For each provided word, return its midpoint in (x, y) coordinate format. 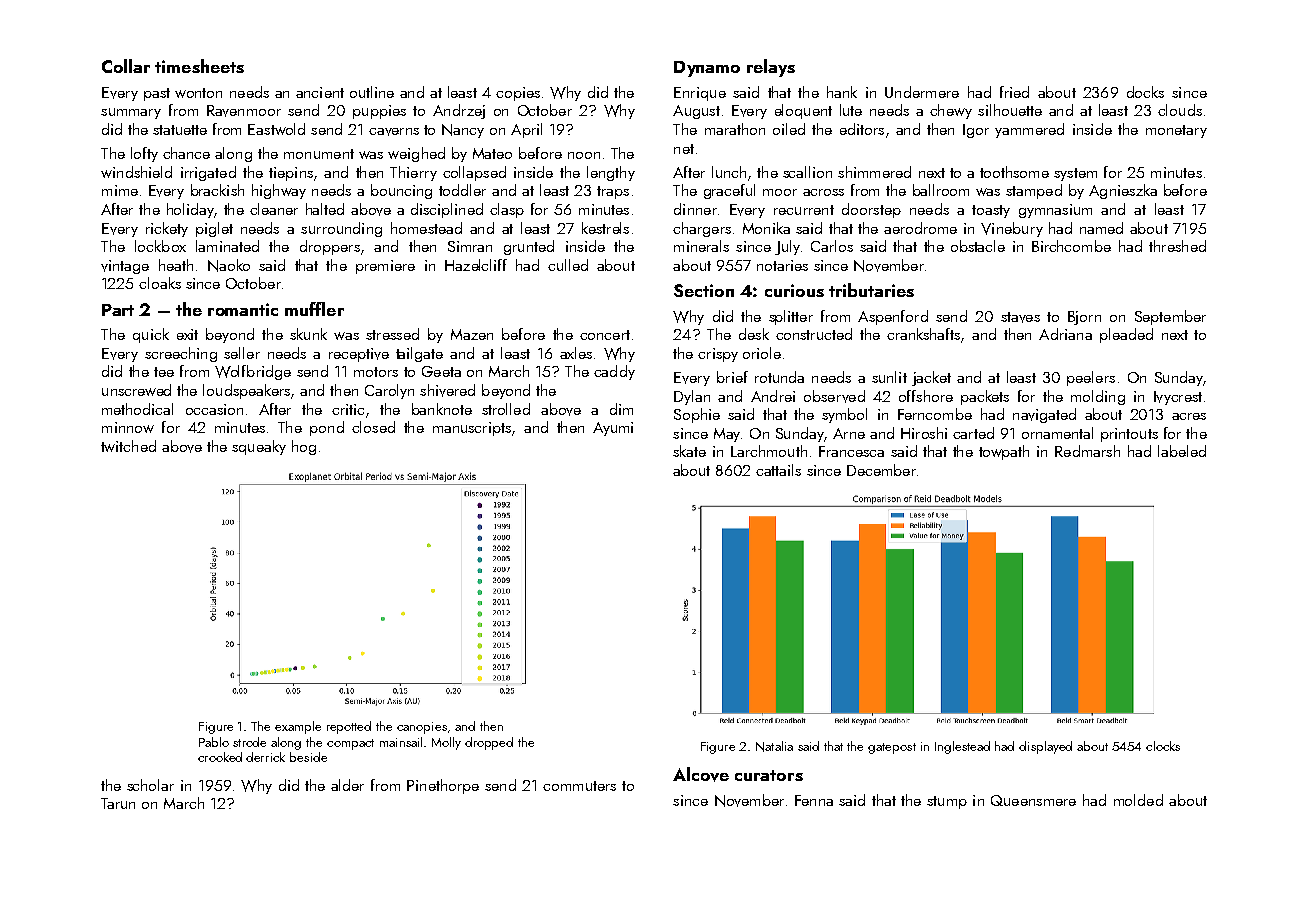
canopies (422, 728)
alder (347, 785)
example (298, 727)
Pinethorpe (443, 786)
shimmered (874, 172)
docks (1145, 92)
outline (372, 92)
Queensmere (1033, 800)
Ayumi (613, 429)
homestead (426, 228)
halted (325, 209)
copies (518, 94)
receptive (359, 355)
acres (1189, 416)
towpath (1004, 452)
